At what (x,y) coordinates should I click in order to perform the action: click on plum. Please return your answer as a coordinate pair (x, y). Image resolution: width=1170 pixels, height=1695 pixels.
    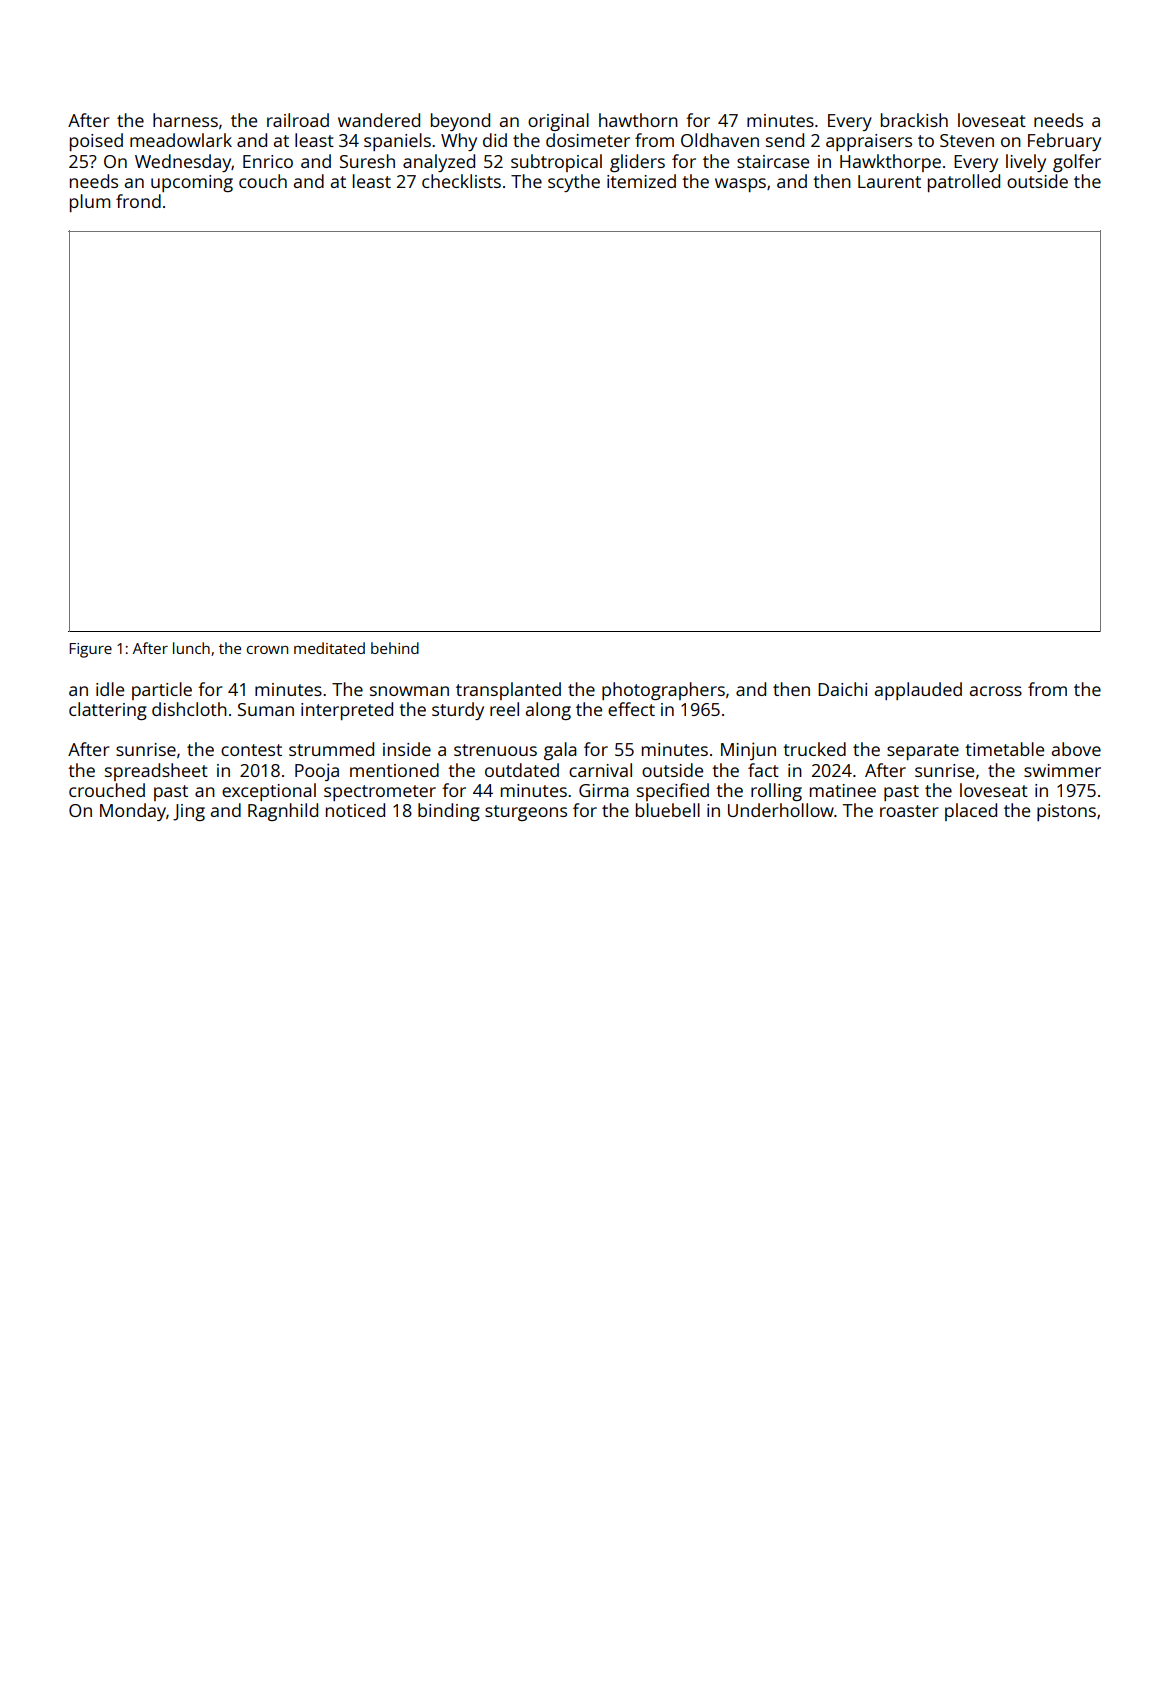
    Looking at the image, I should click on (90, 203).
